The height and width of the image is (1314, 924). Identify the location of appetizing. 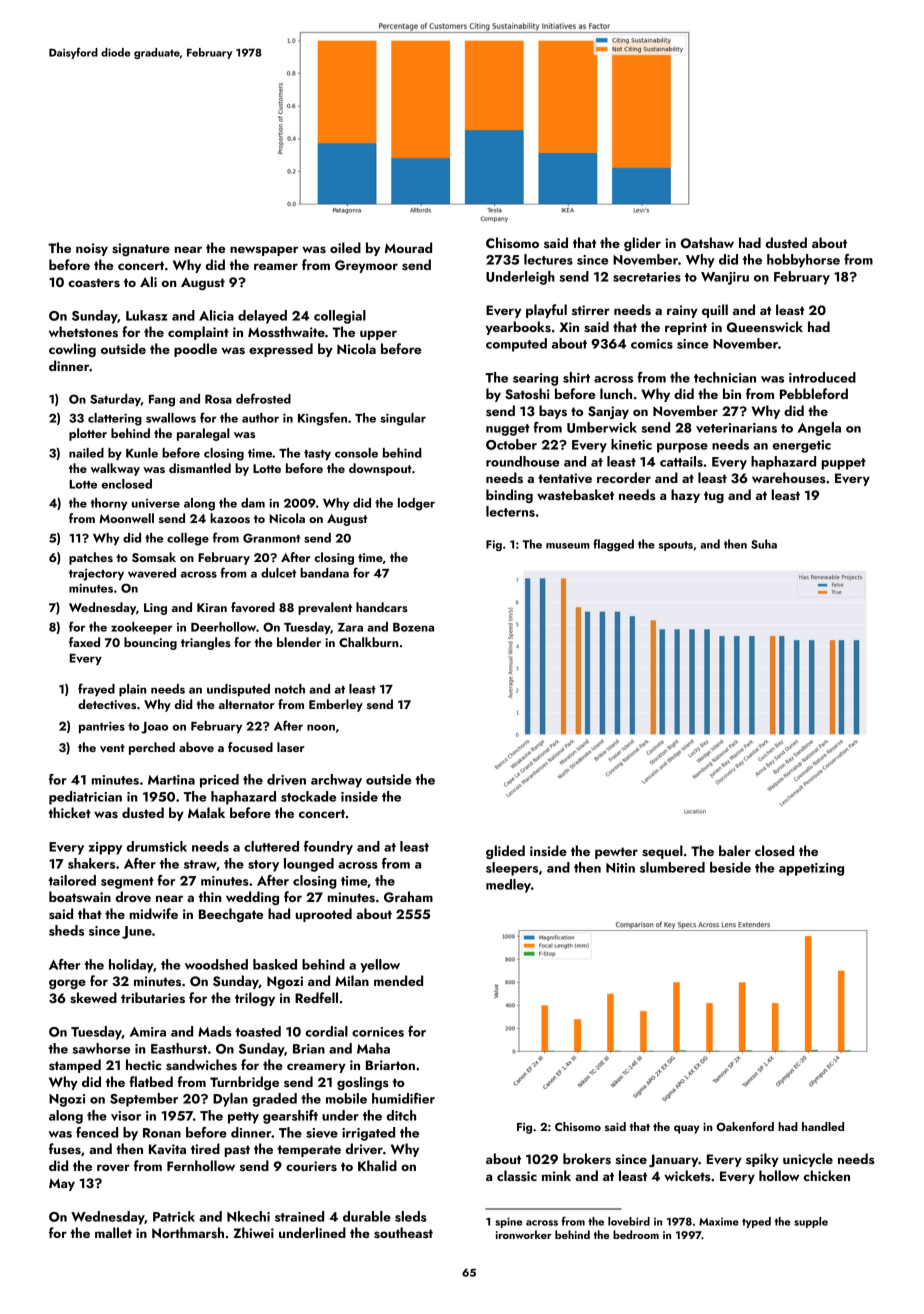
(811, 869).
